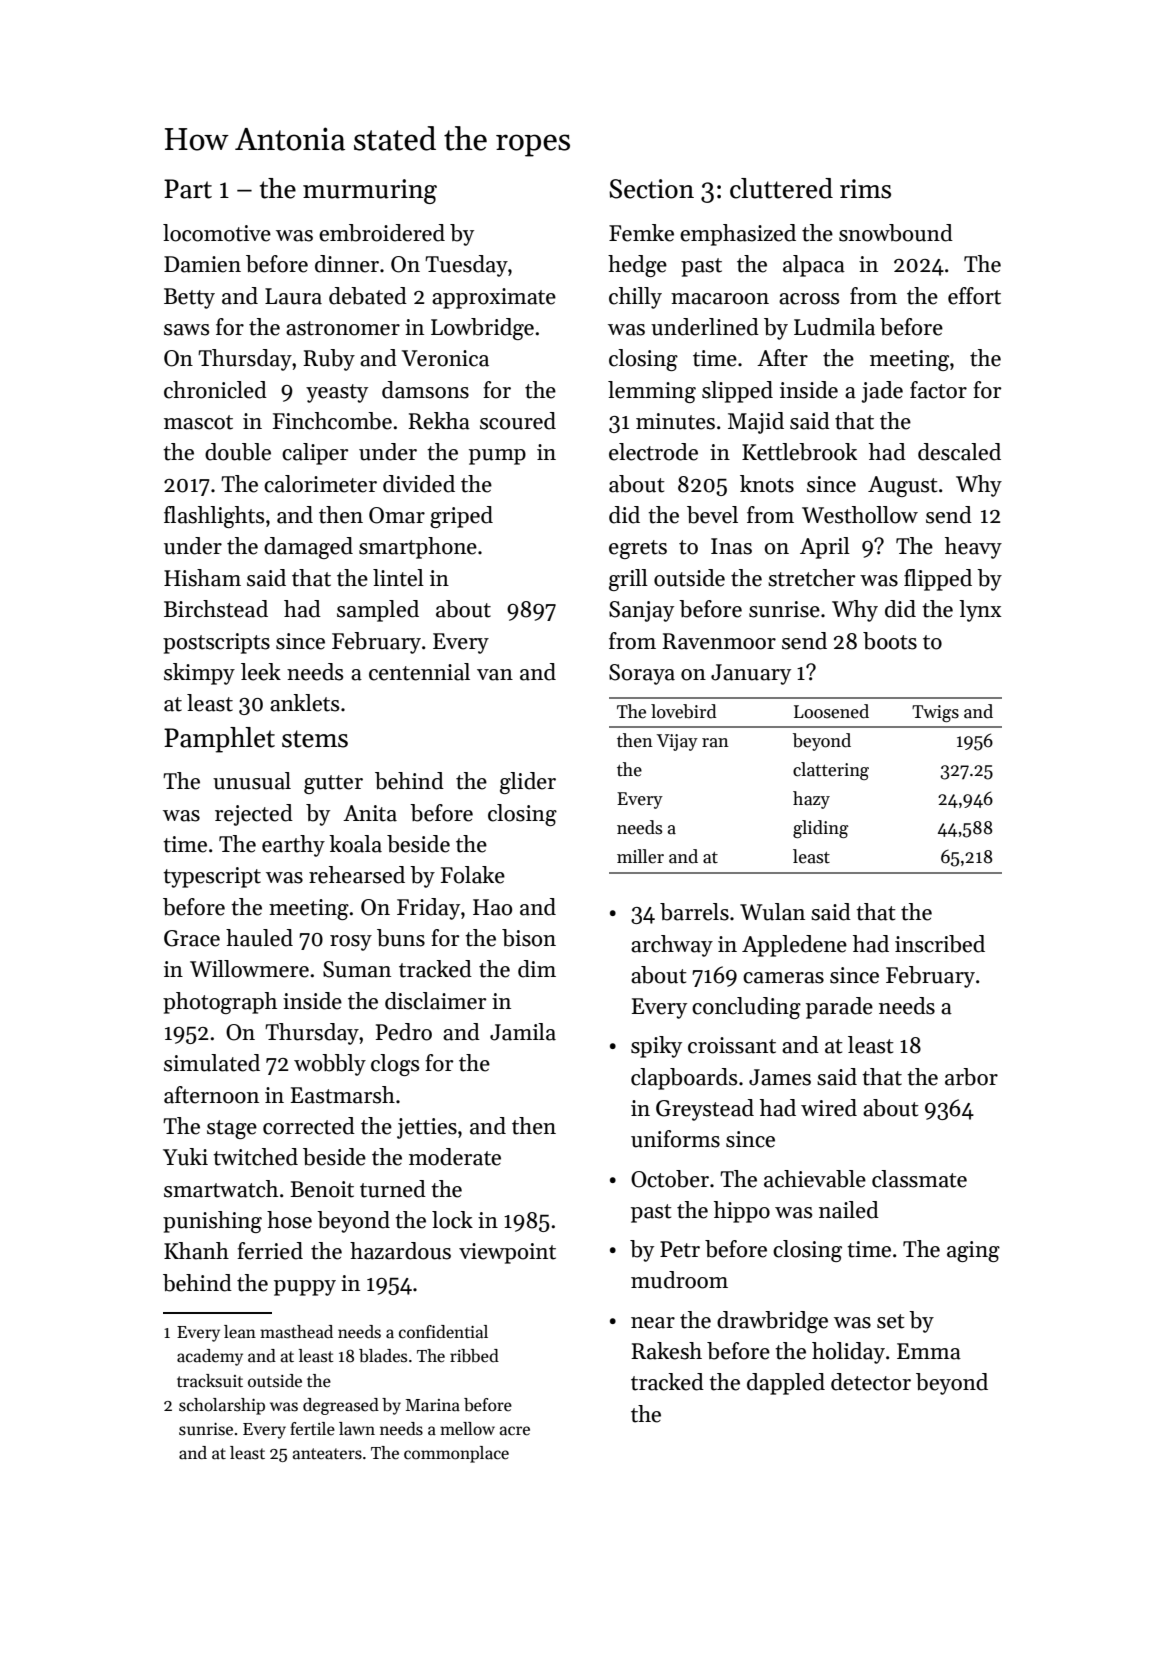 This image has width=1165, height=1654. Describe the element at coordinates (492, 907) in the image. I see `Hao` at that location.
